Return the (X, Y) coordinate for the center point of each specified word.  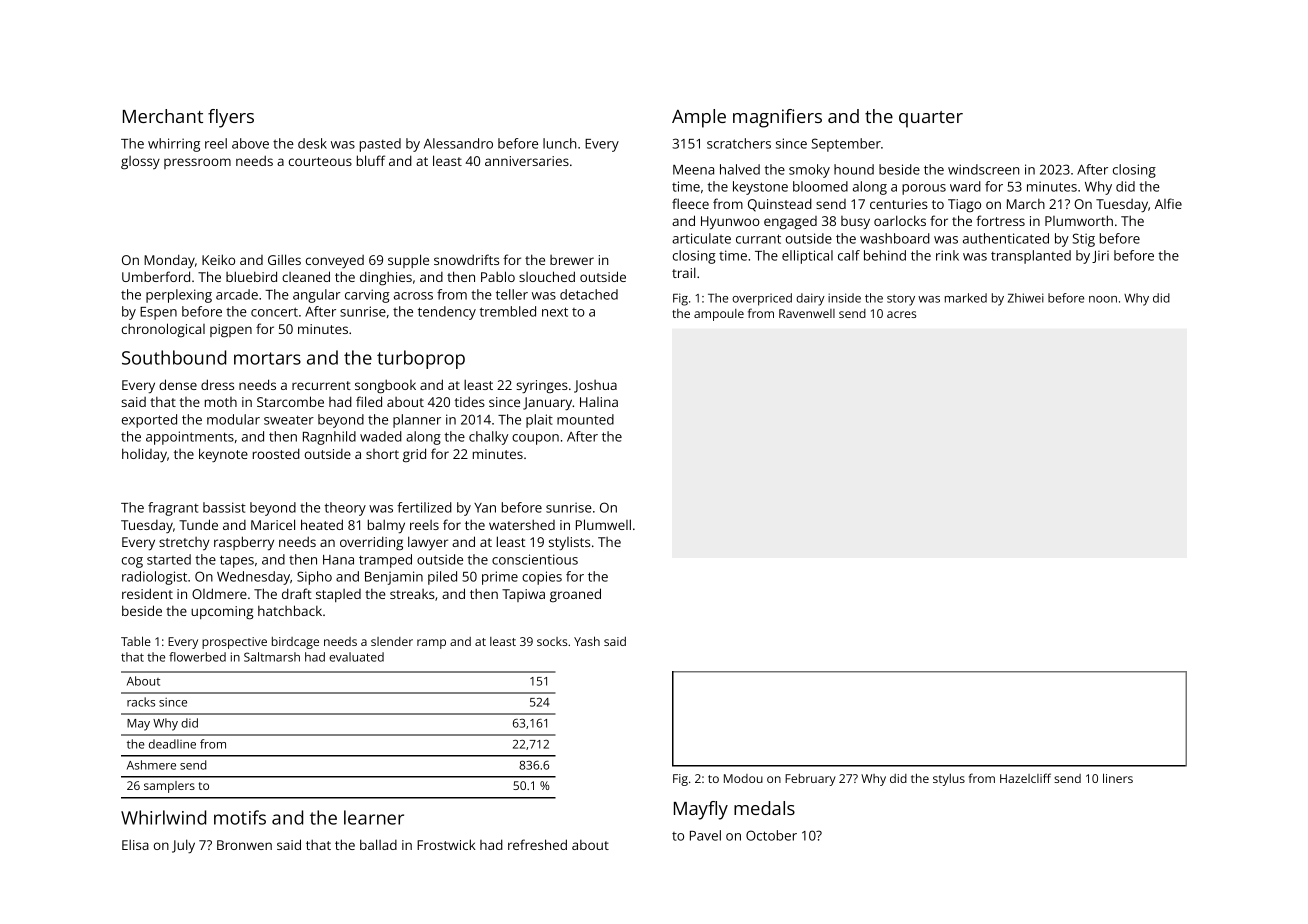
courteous (320, 161)
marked (966, 298)
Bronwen (244, 845)
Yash (587, 641)
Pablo (498, 276)
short (382, 454)
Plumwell (603, 524)
